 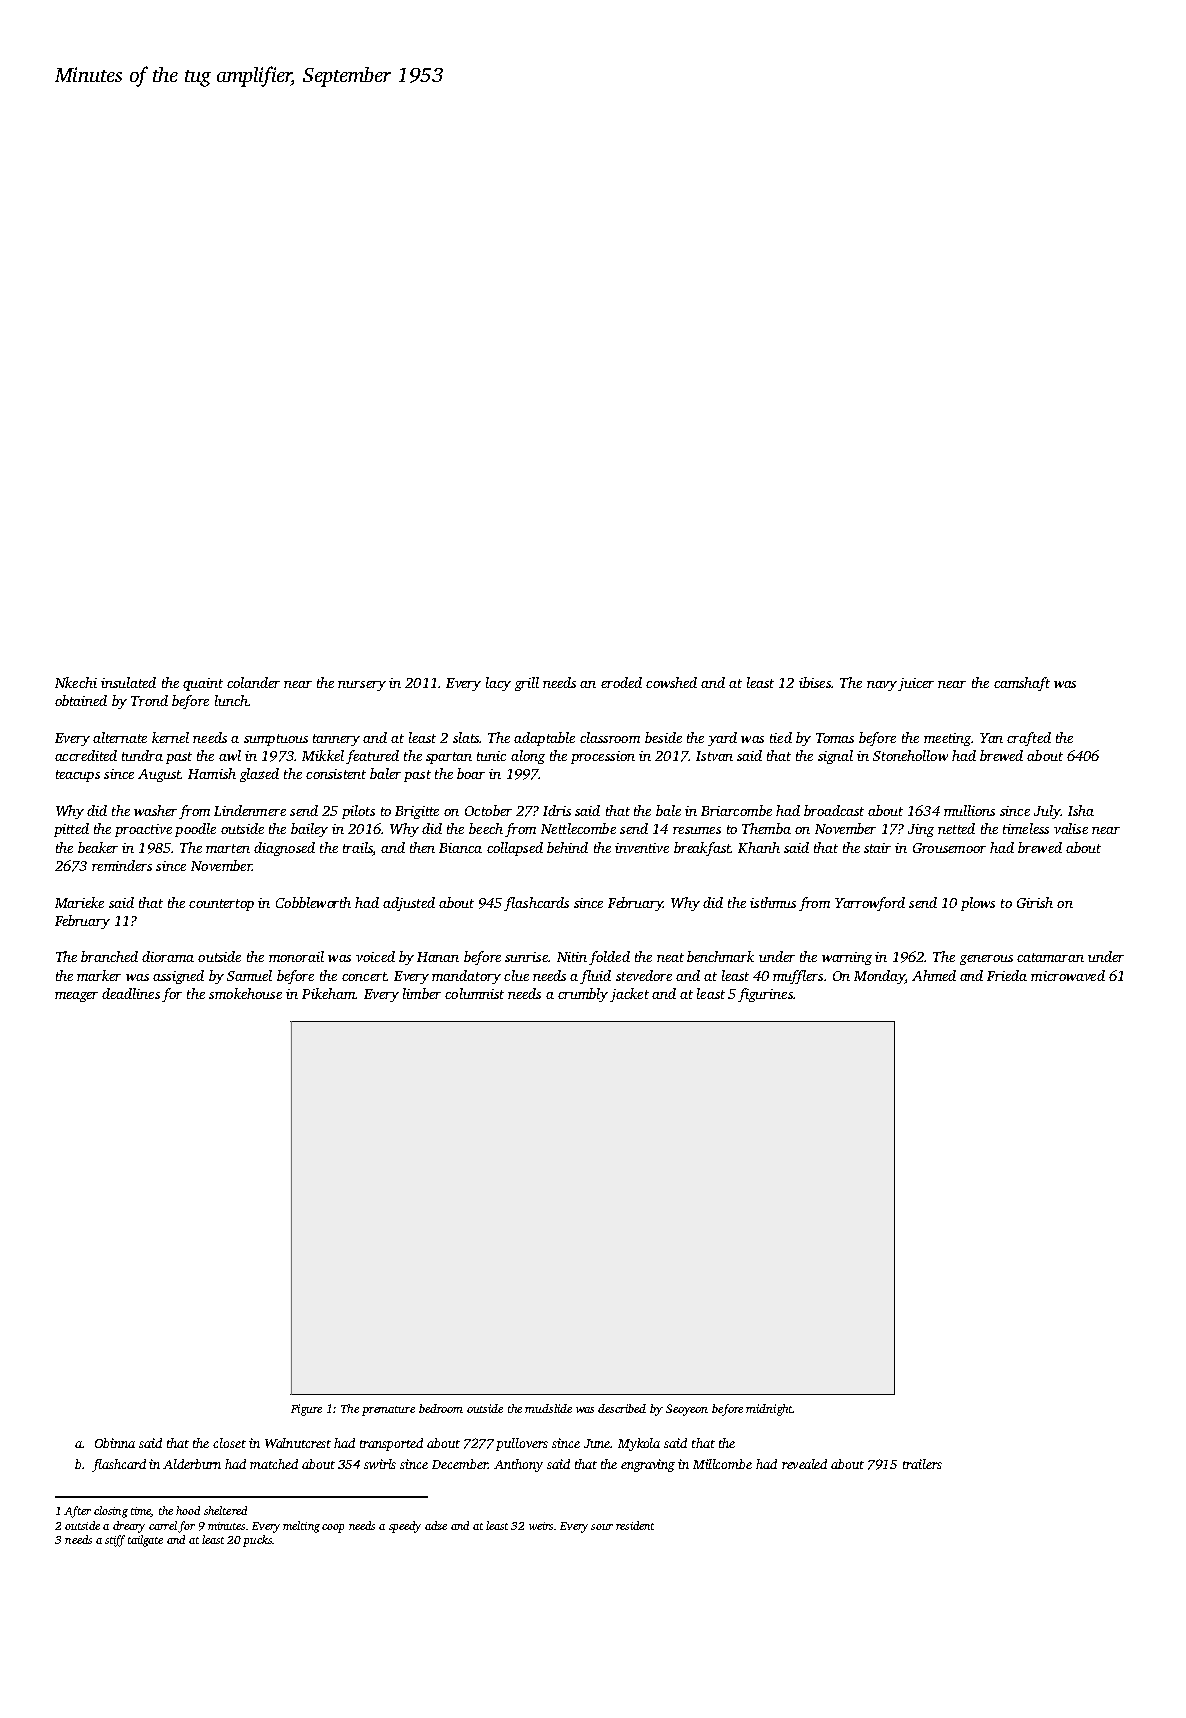 What do you see at coordinates (276, 740) in the document?
I see `sumptuous` at bounding box center [276, 740].
